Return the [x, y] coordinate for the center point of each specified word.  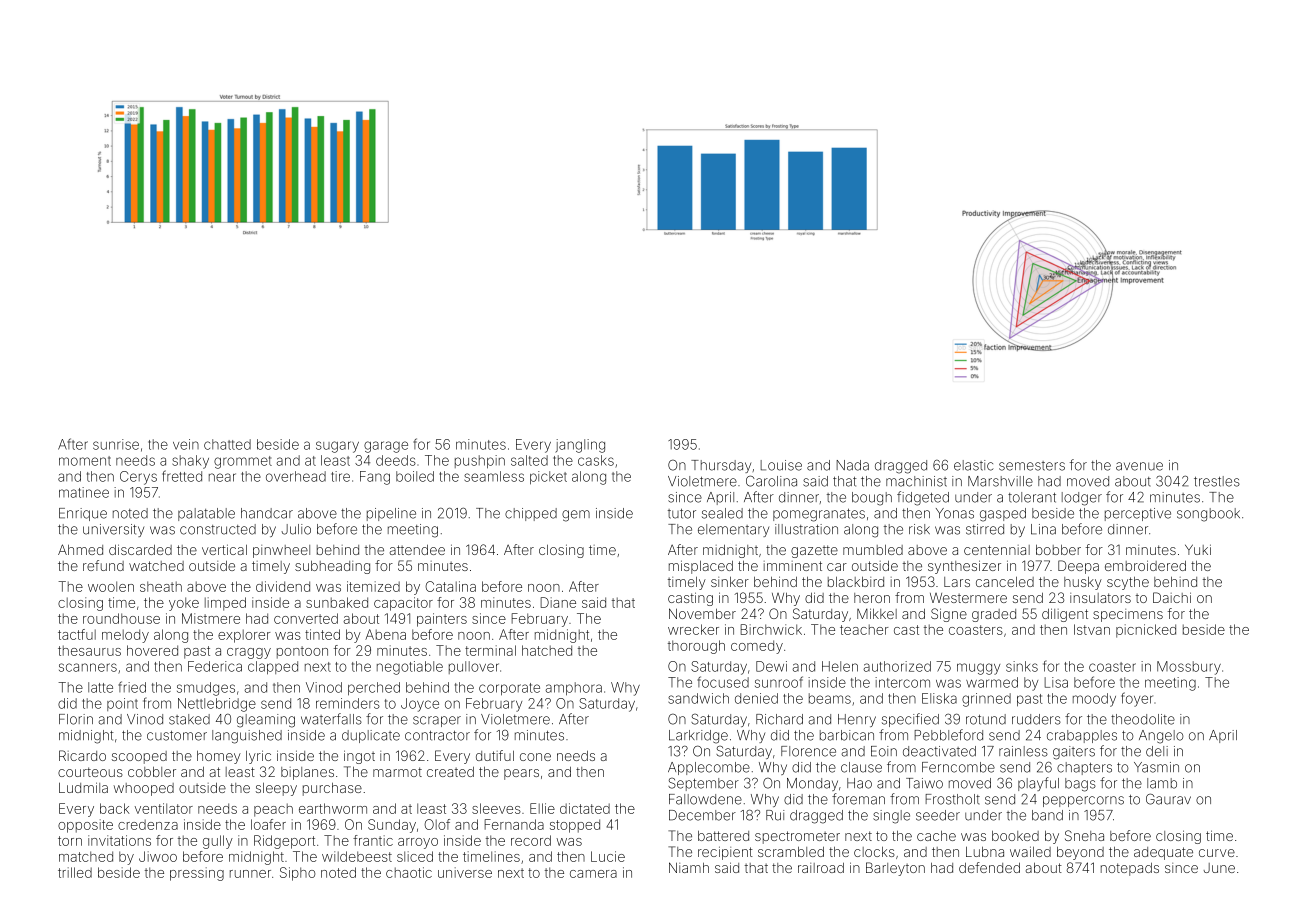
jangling [580, 446]
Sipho [298, 874]
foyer [1137, 699]
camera [593, 874]
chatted [227, 444]
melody [125, 636]
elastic [973, 465]
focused [723, 682]
